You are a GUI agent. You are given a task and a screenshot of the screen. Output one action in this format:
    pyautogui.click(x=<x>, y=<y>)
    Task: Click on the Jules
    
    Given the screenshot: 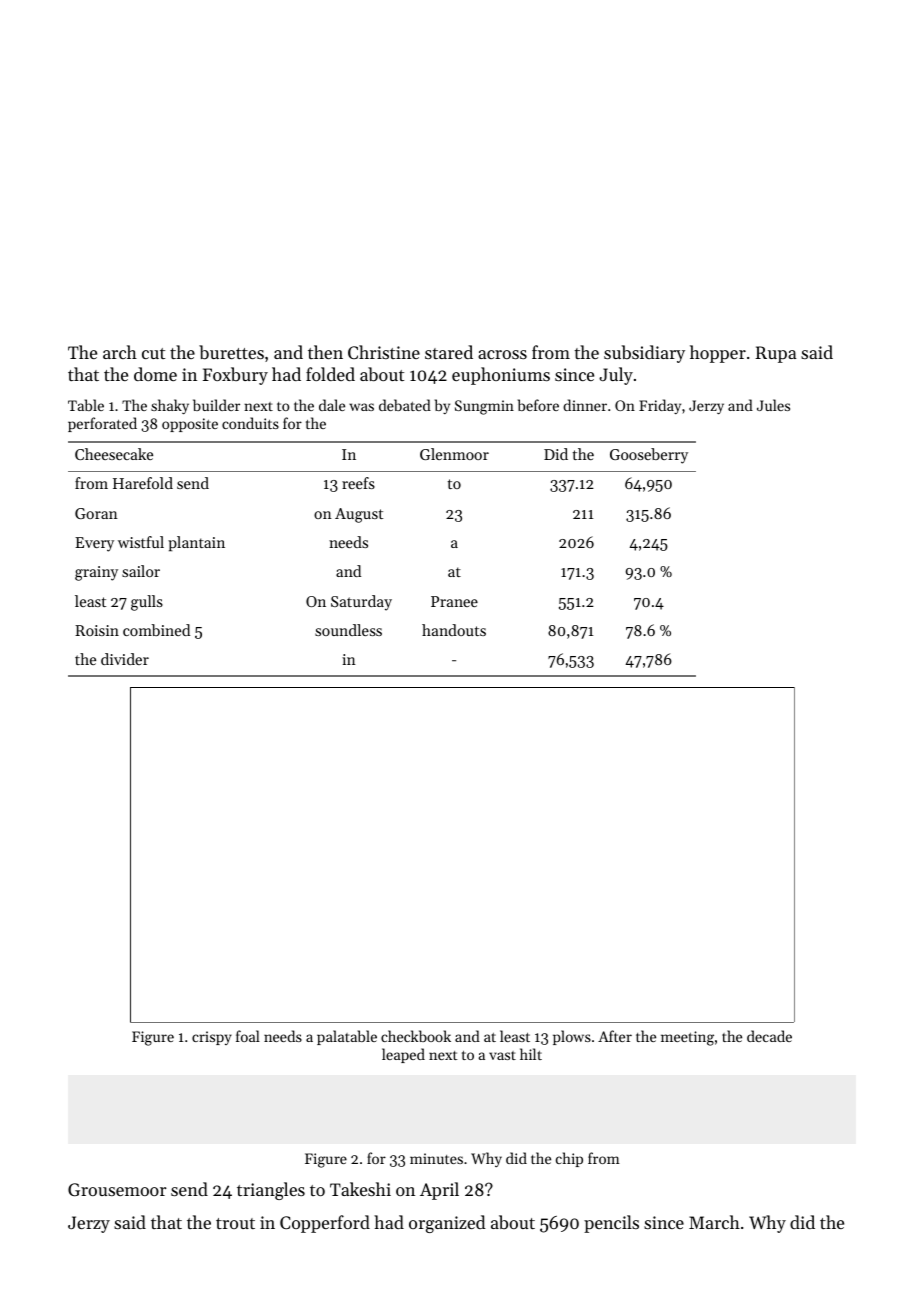 What is the action you would take?
    pyautogui.click(x=773, y=405)
